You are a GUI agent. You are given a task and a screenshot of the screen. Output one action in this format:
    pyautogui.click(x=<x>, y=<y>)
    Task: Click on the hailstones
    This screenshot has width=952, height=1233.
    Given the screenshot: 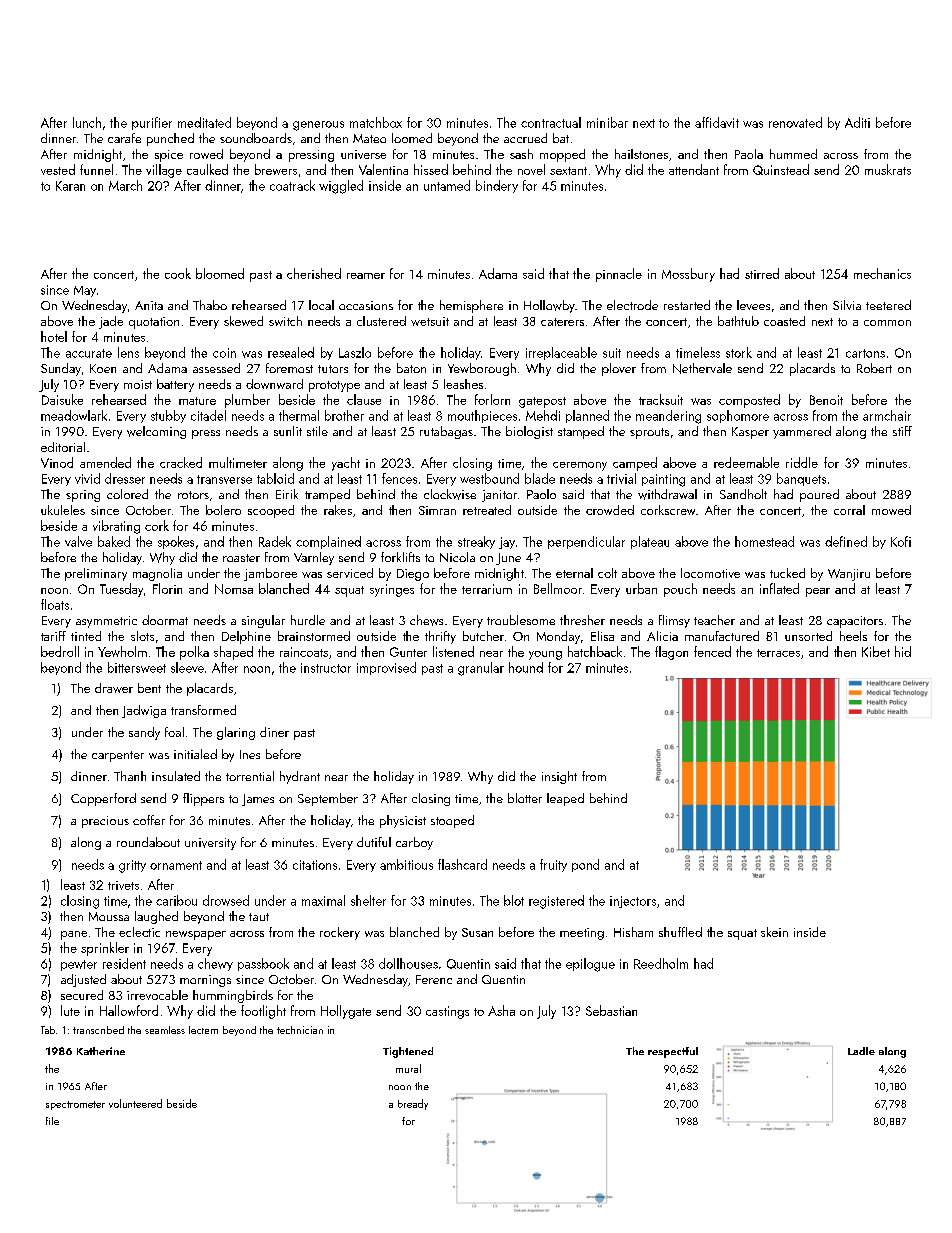 What is the action you would take?
    pyautogui.click(x=641, y=154)
